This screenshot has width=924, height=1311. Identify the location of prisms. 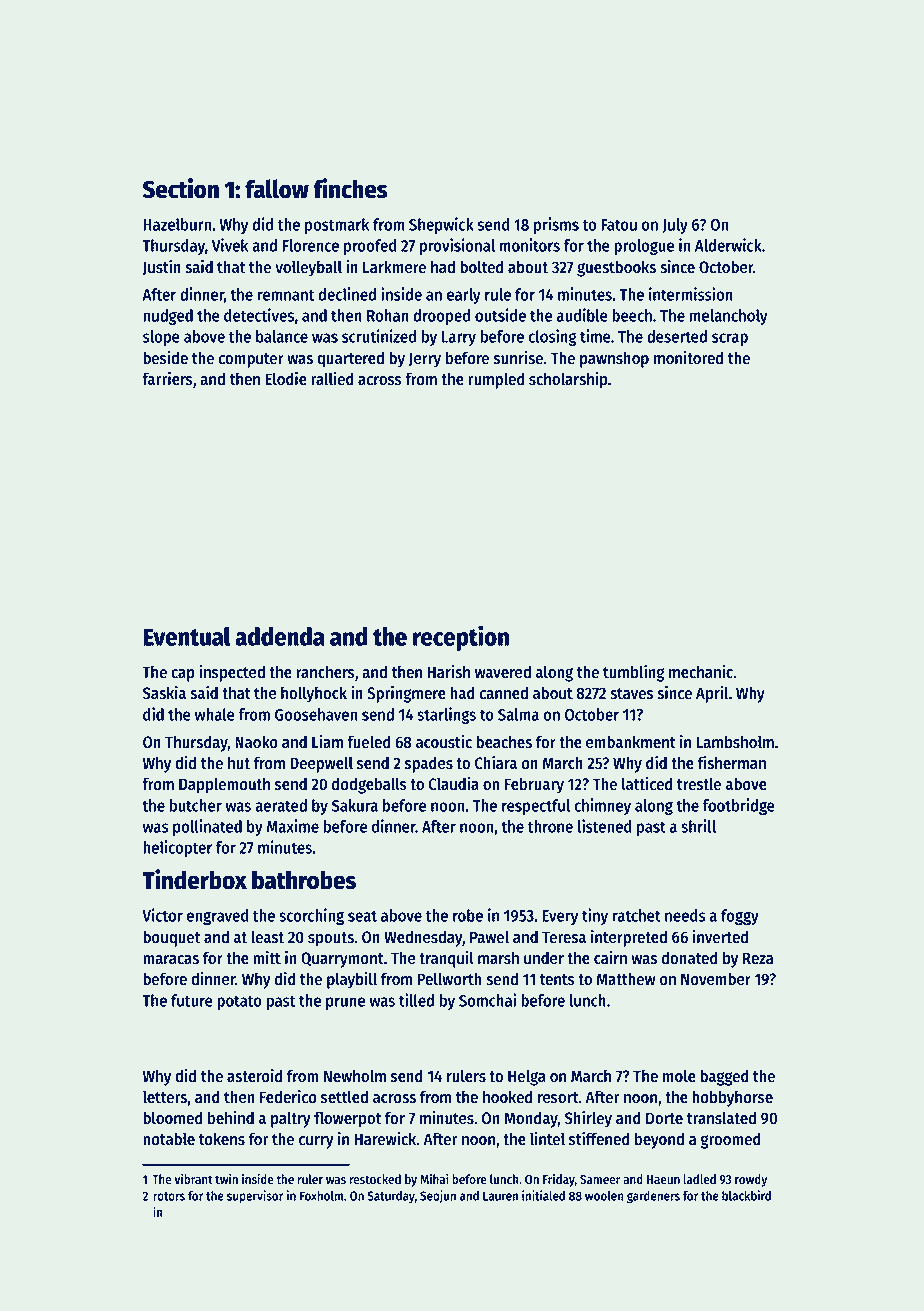
(556, 225).
